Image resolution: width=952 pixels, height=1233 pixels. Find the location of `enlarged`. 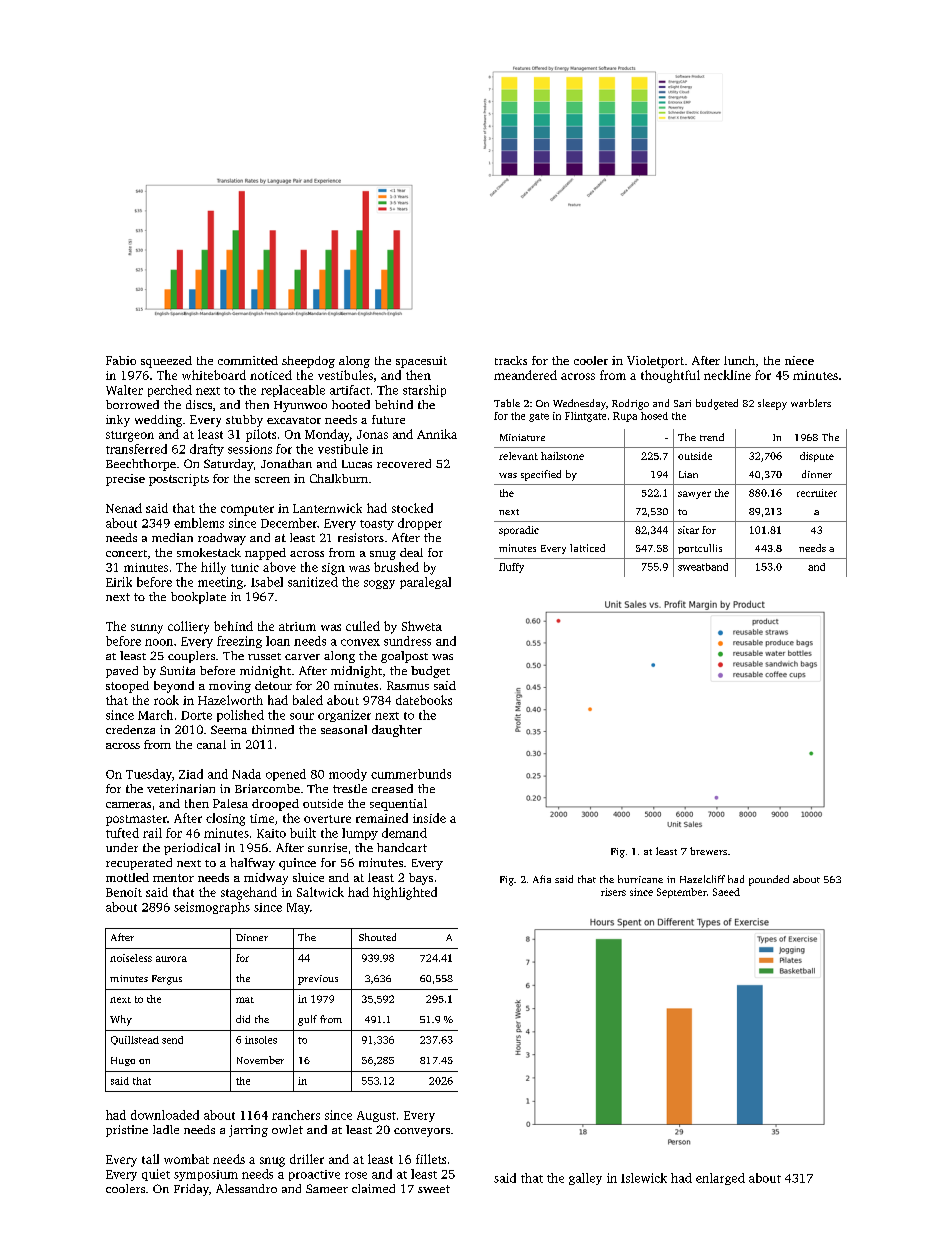

enlarged is located at coordinates (720, 1179).
